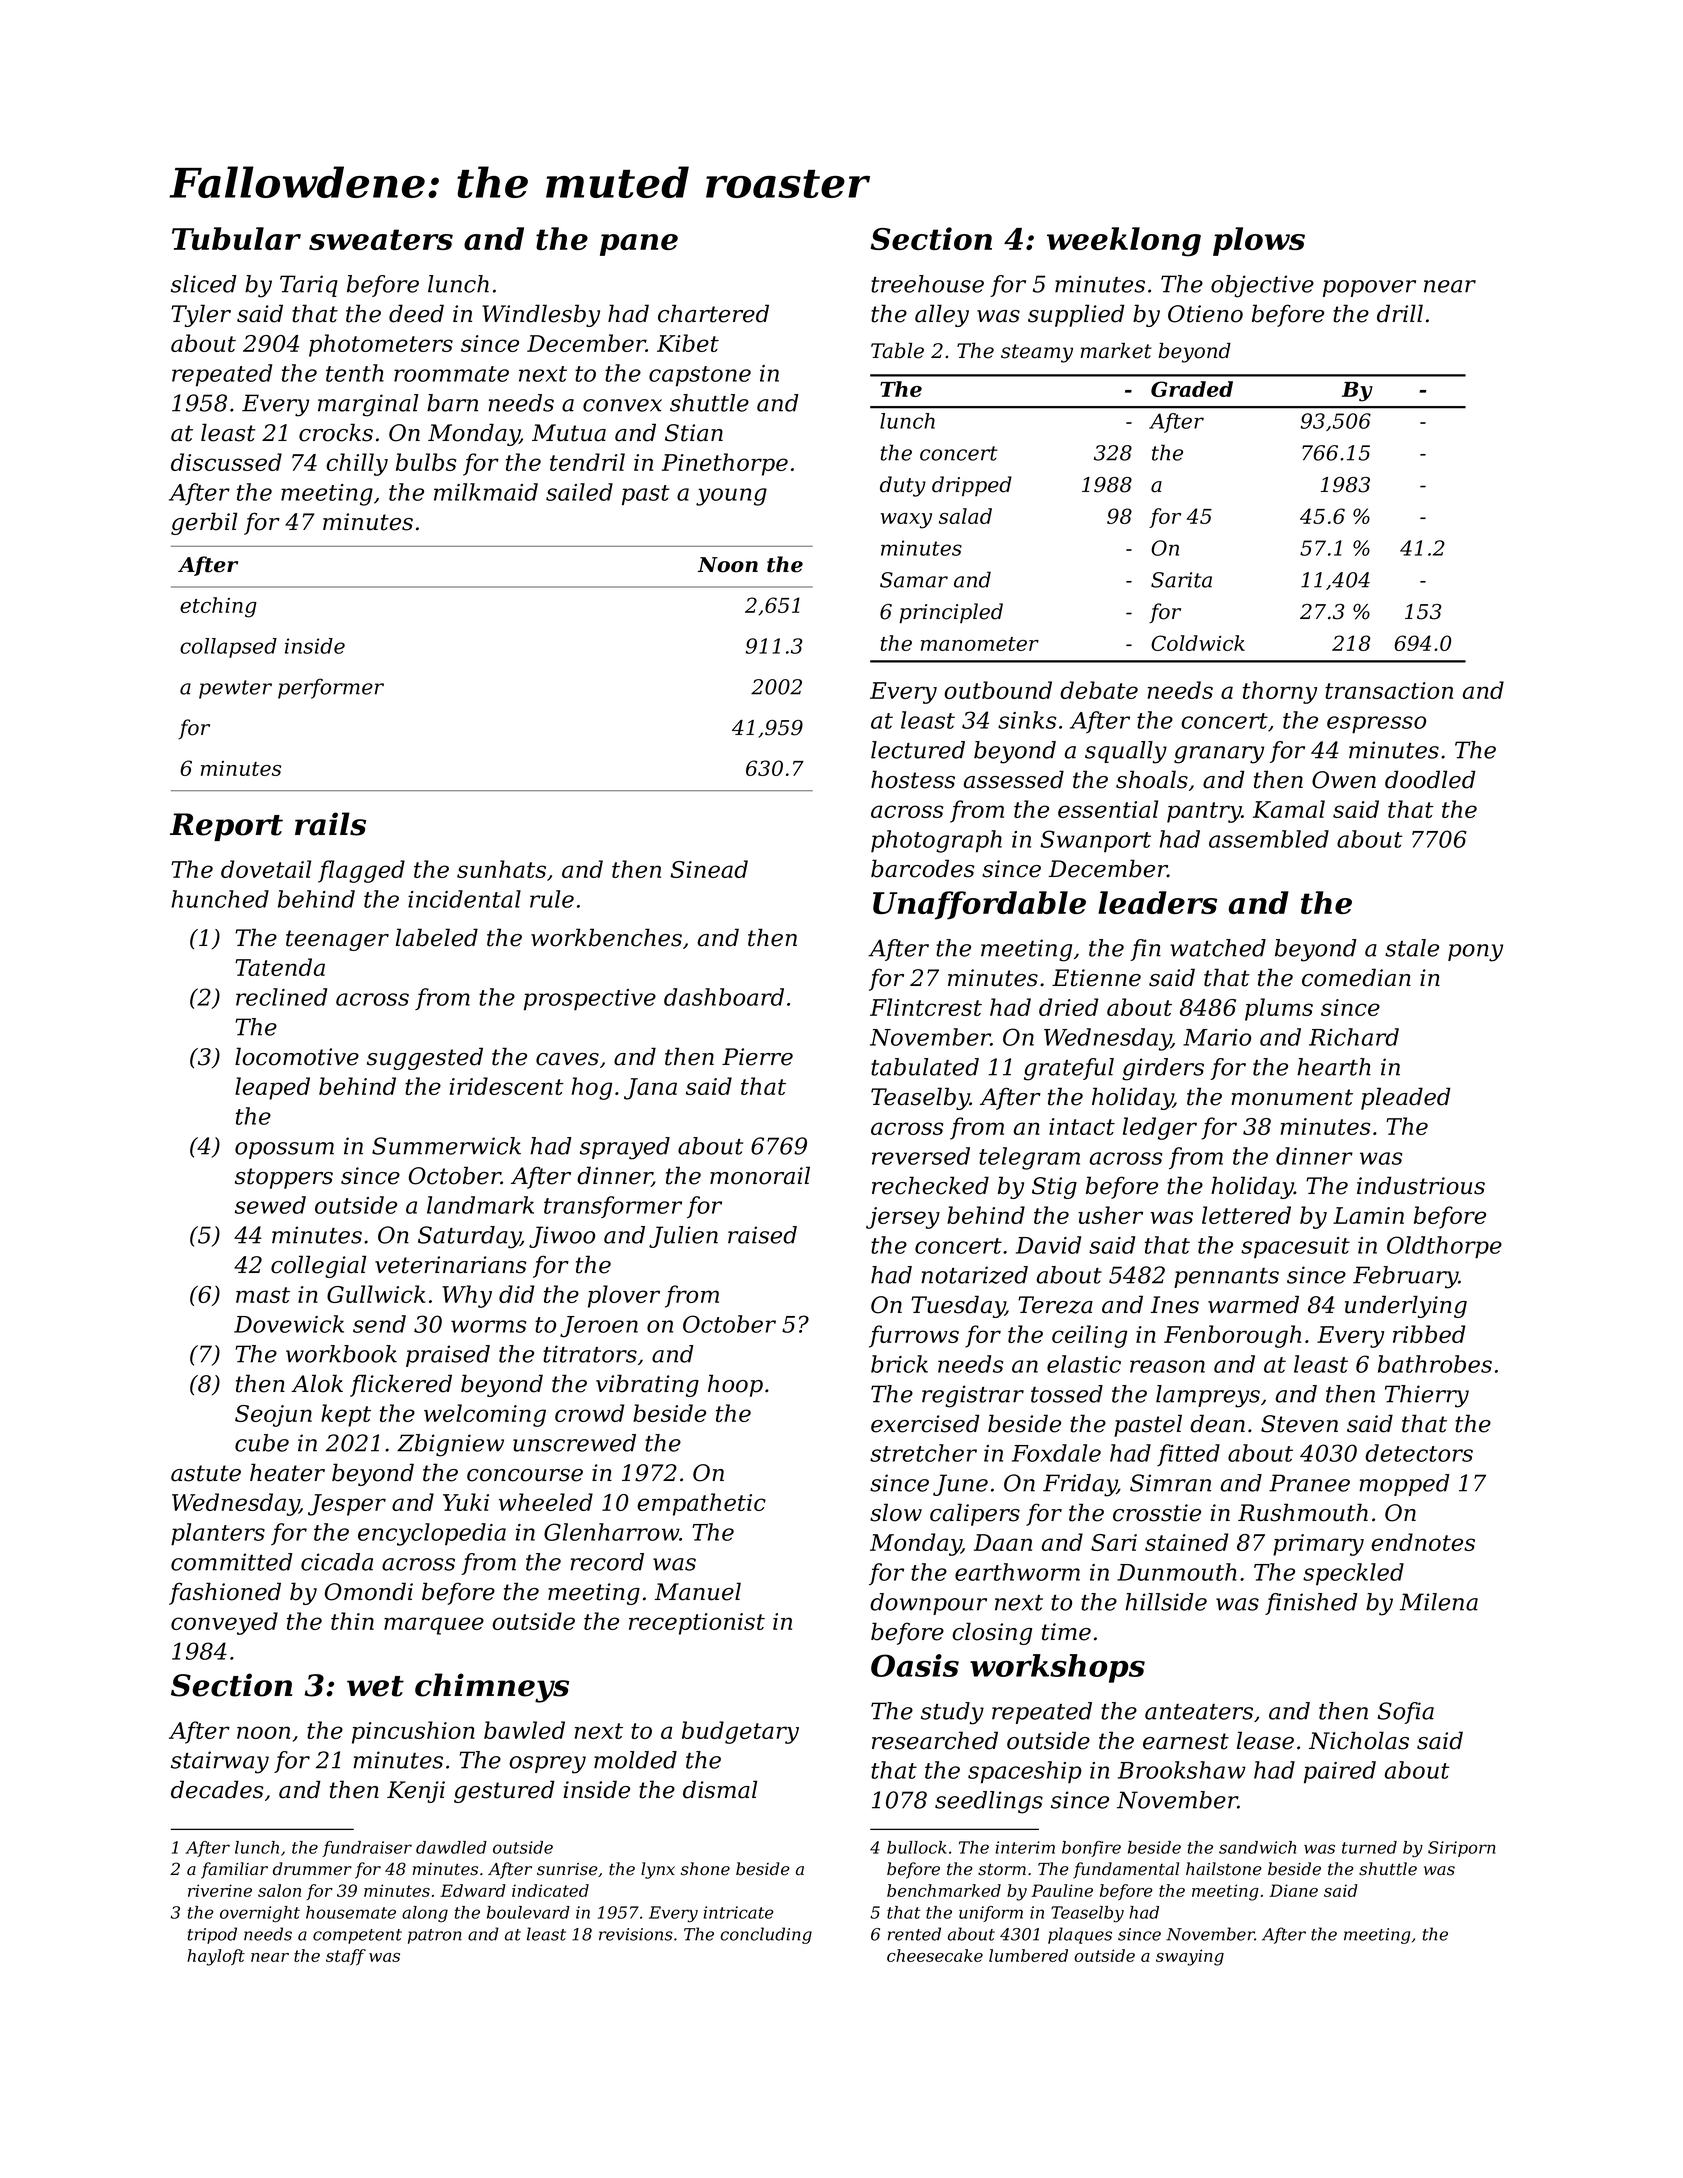 The height and width of the screenshot is (2178, 1683). Describe the element at coordinates (921, 1156) in the screenshot. I see `reversed` at that location.
